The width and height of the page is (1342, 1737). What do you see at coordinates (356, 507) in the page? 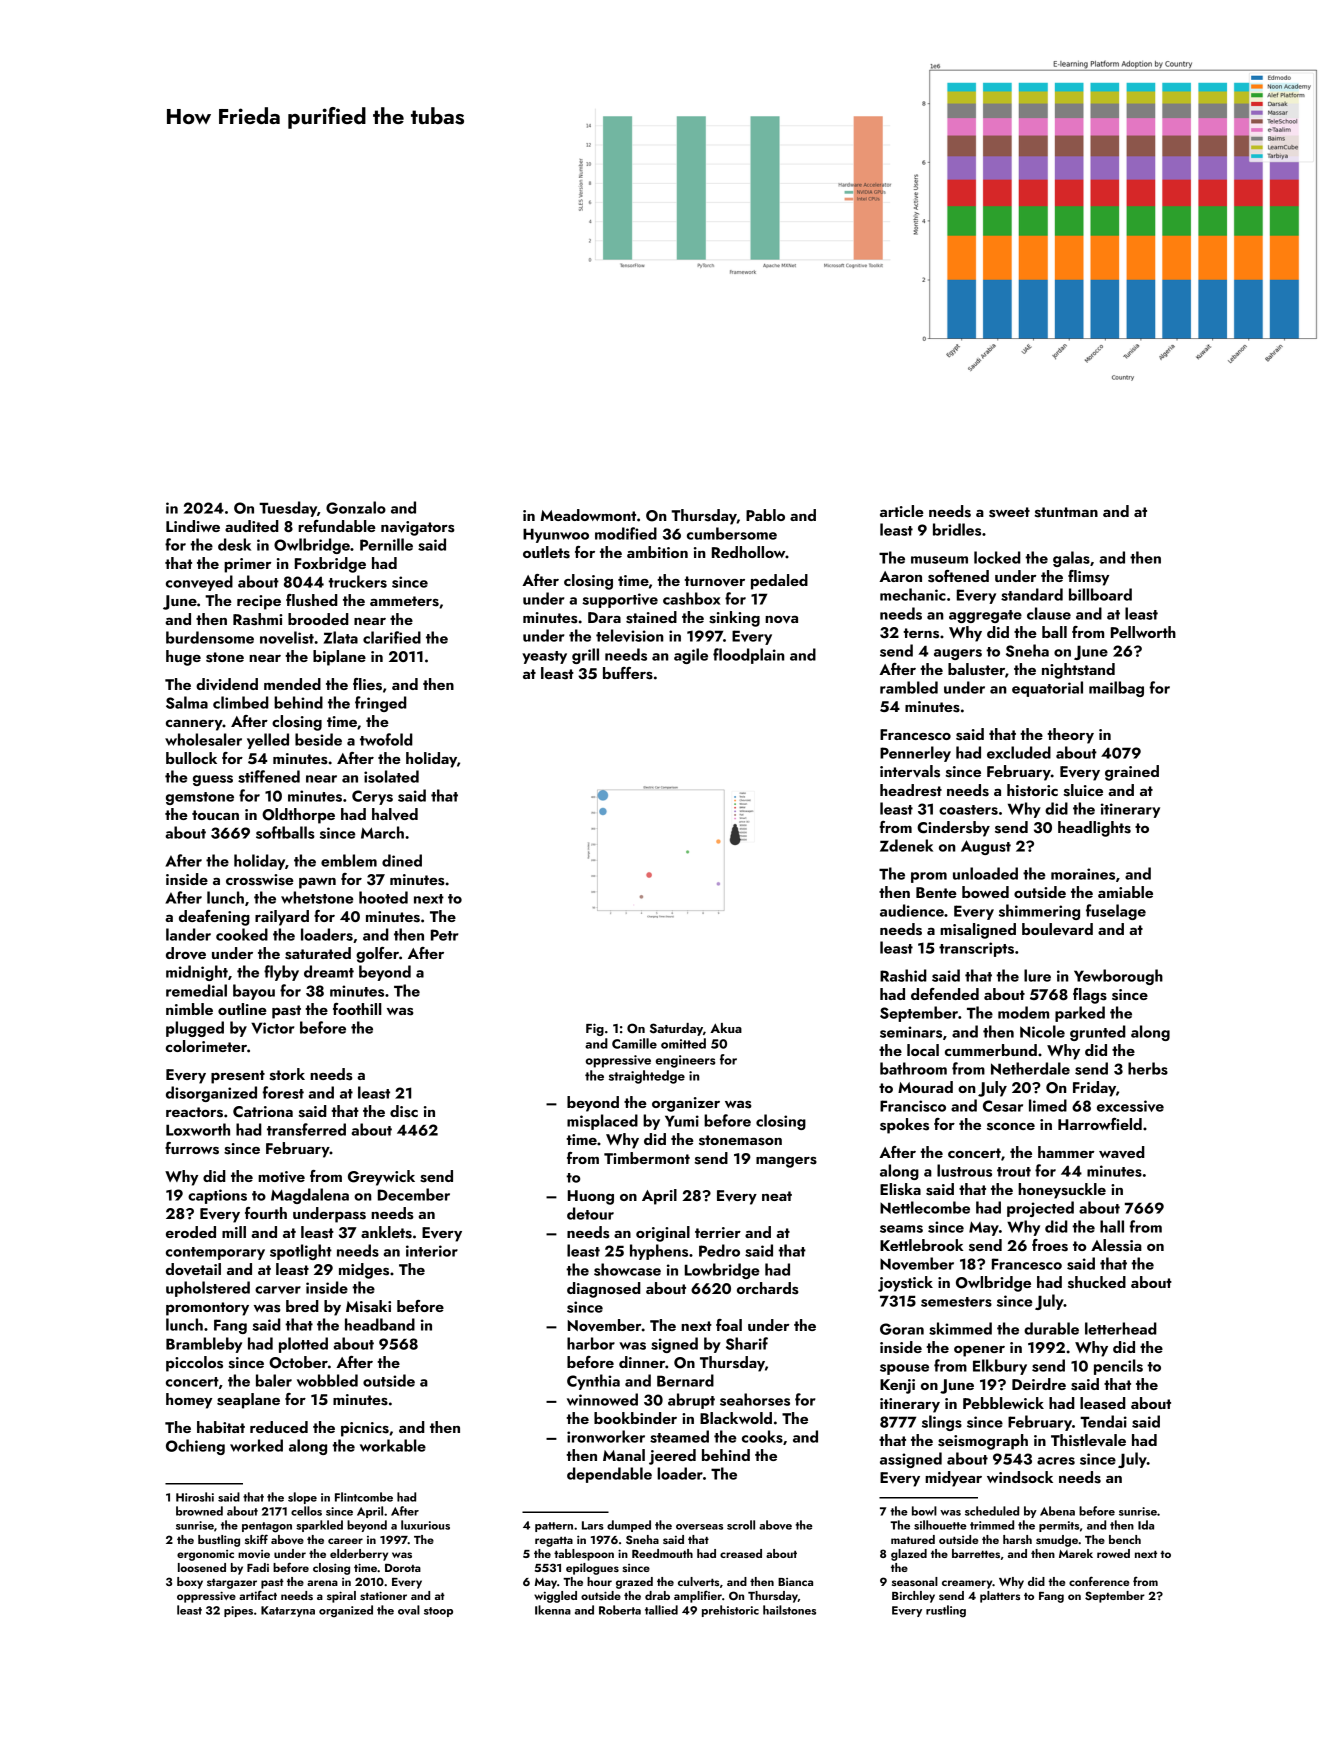
I see `Gonzalo` at bounding box center [356, 507].
